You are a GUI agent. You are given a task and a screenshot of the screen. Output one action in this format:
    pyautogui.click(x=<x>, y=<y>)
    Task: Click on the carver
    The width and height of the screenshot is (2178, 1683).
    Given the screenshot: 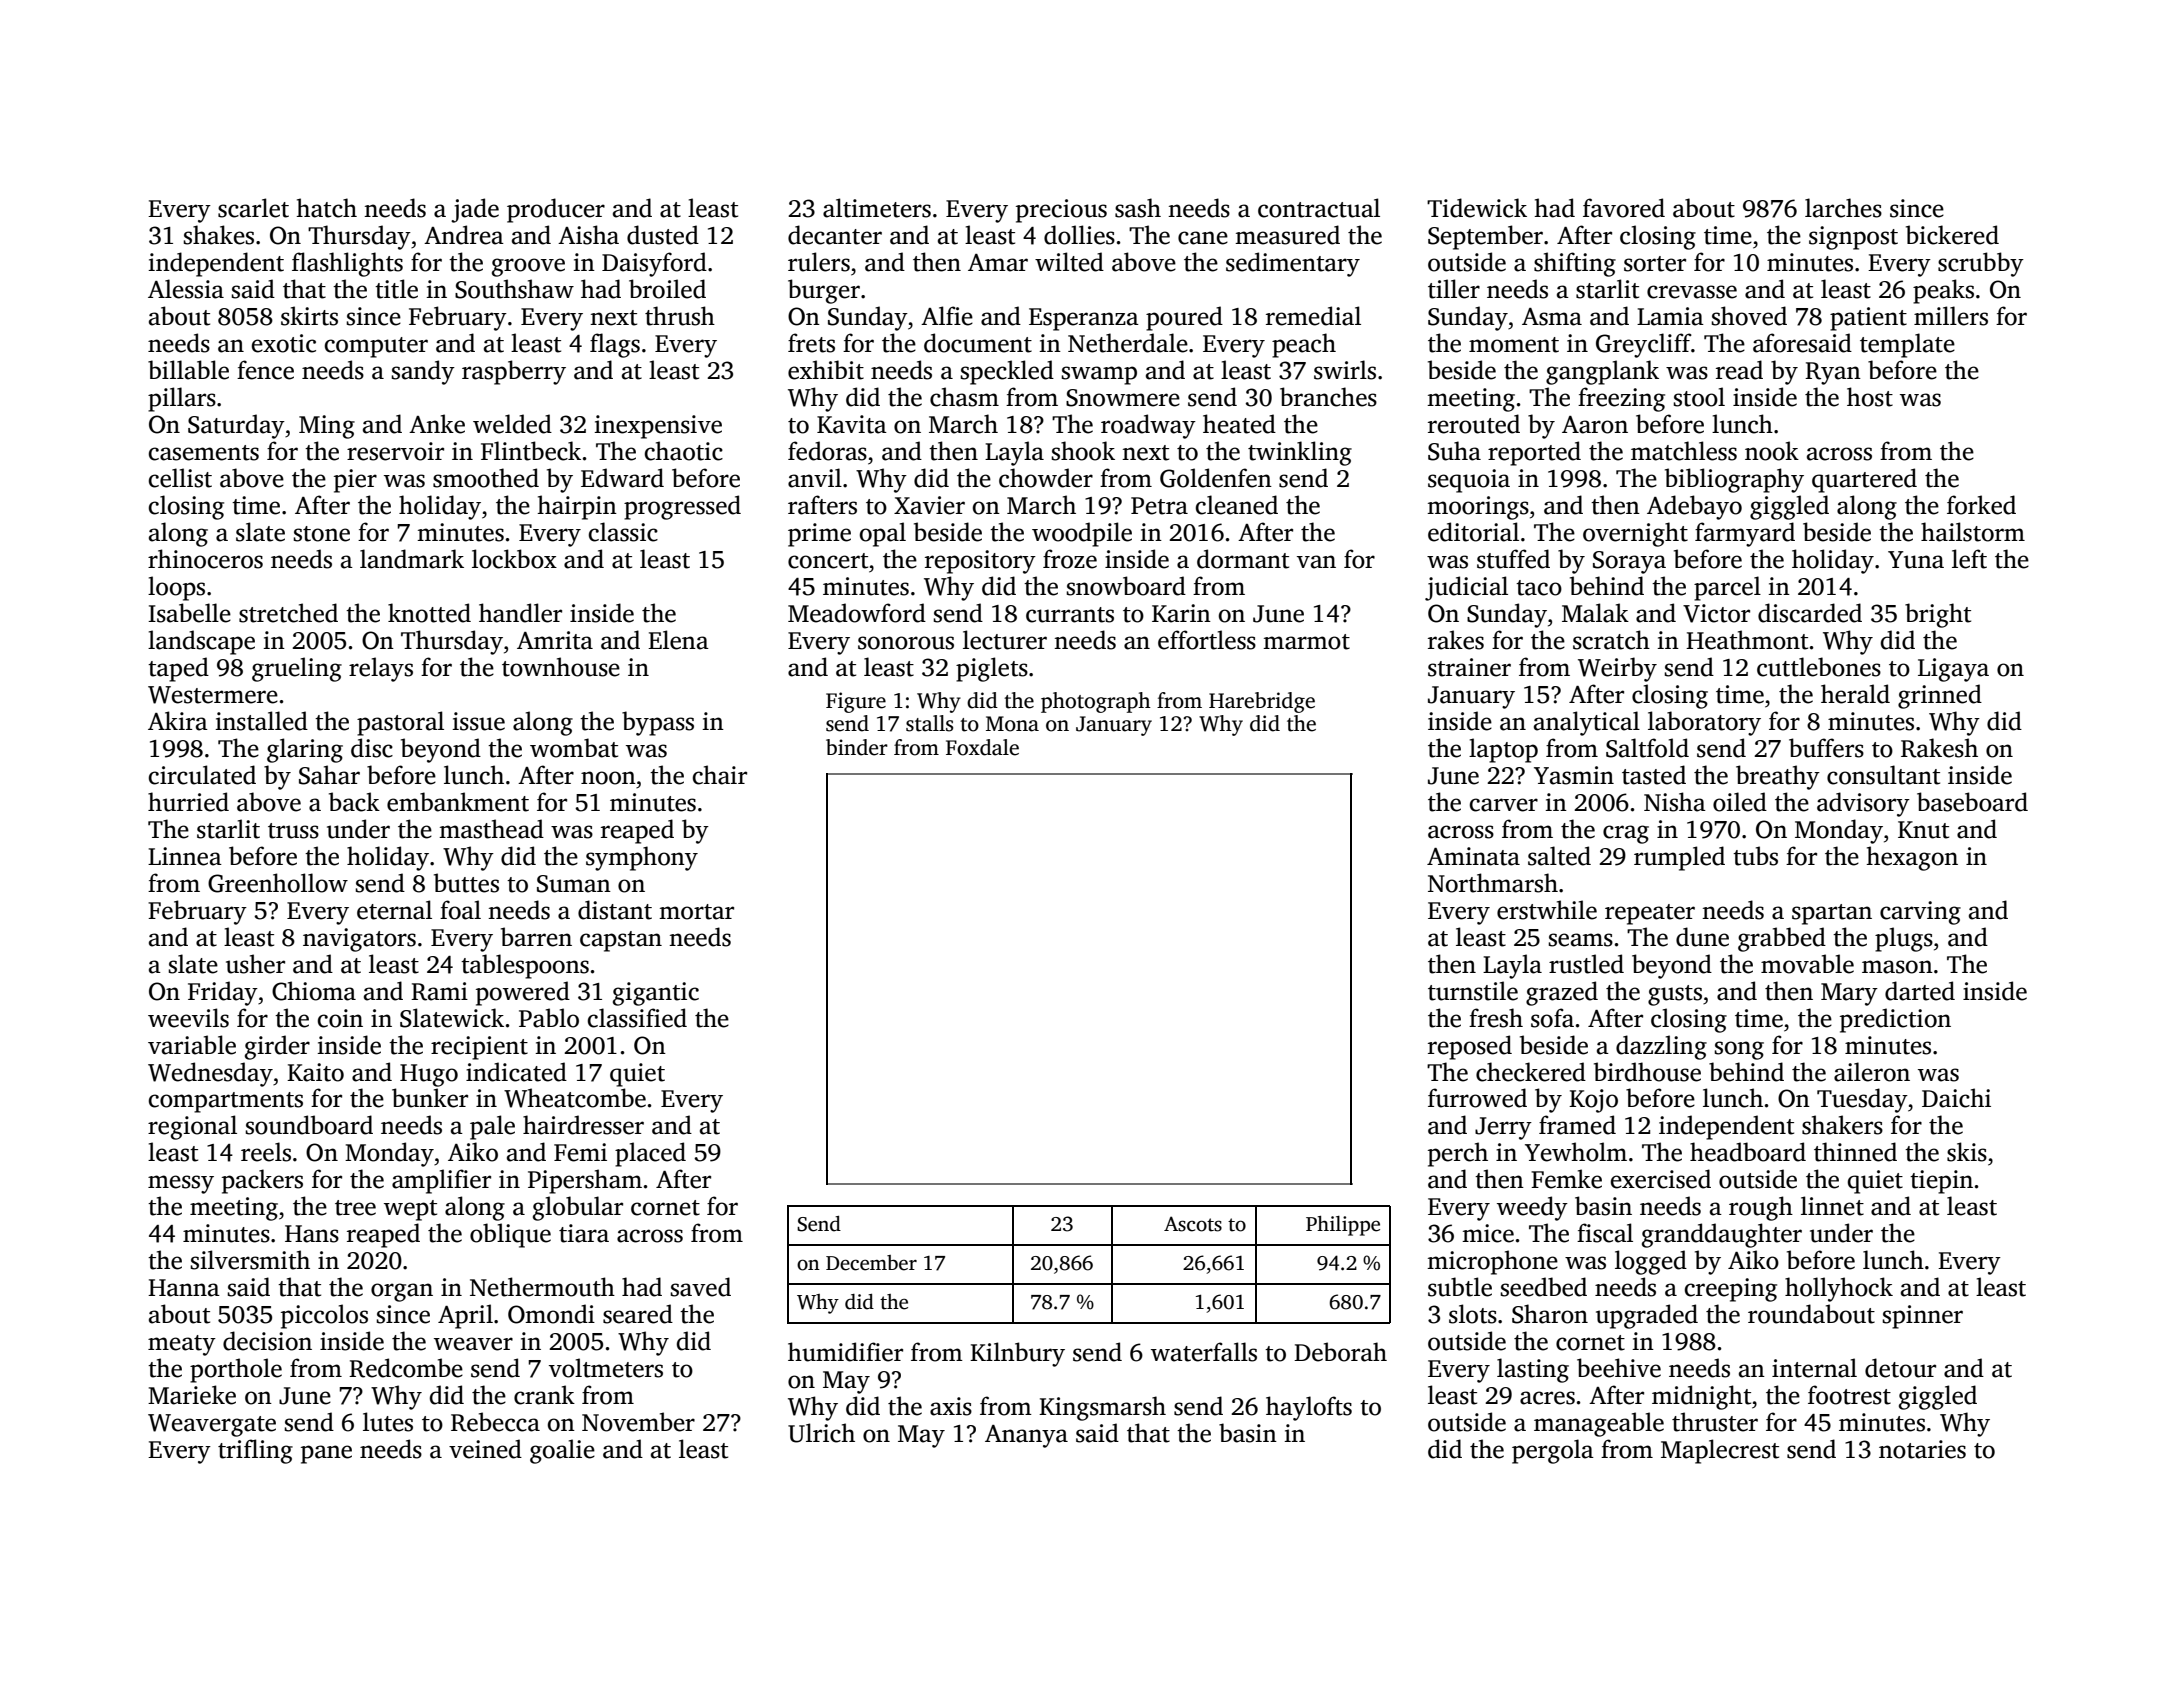 What is the action you would take?
    pyautogui.click(x=1504, y=805)
